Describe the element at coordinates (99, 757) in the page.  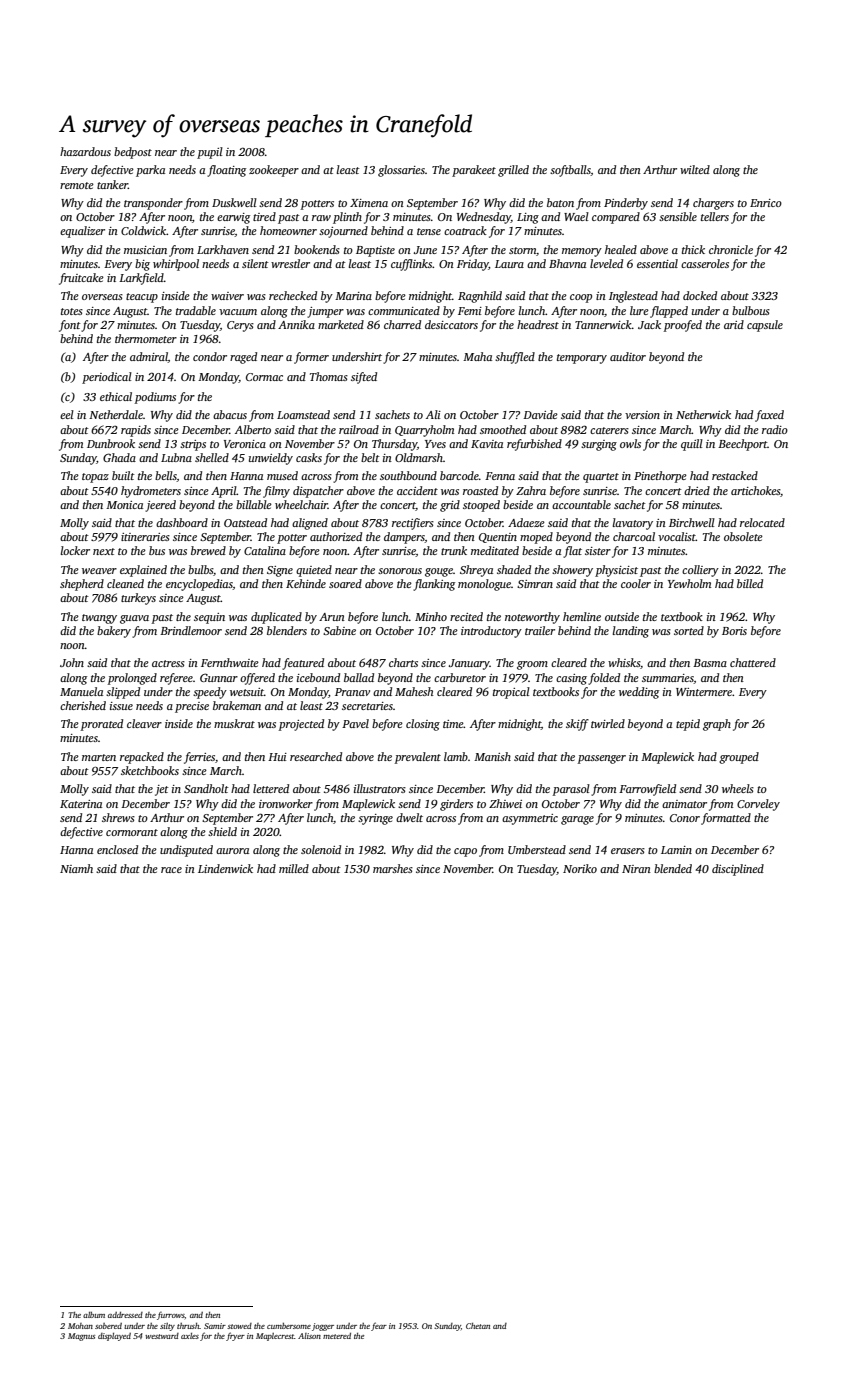
I see `marten` at that location.
